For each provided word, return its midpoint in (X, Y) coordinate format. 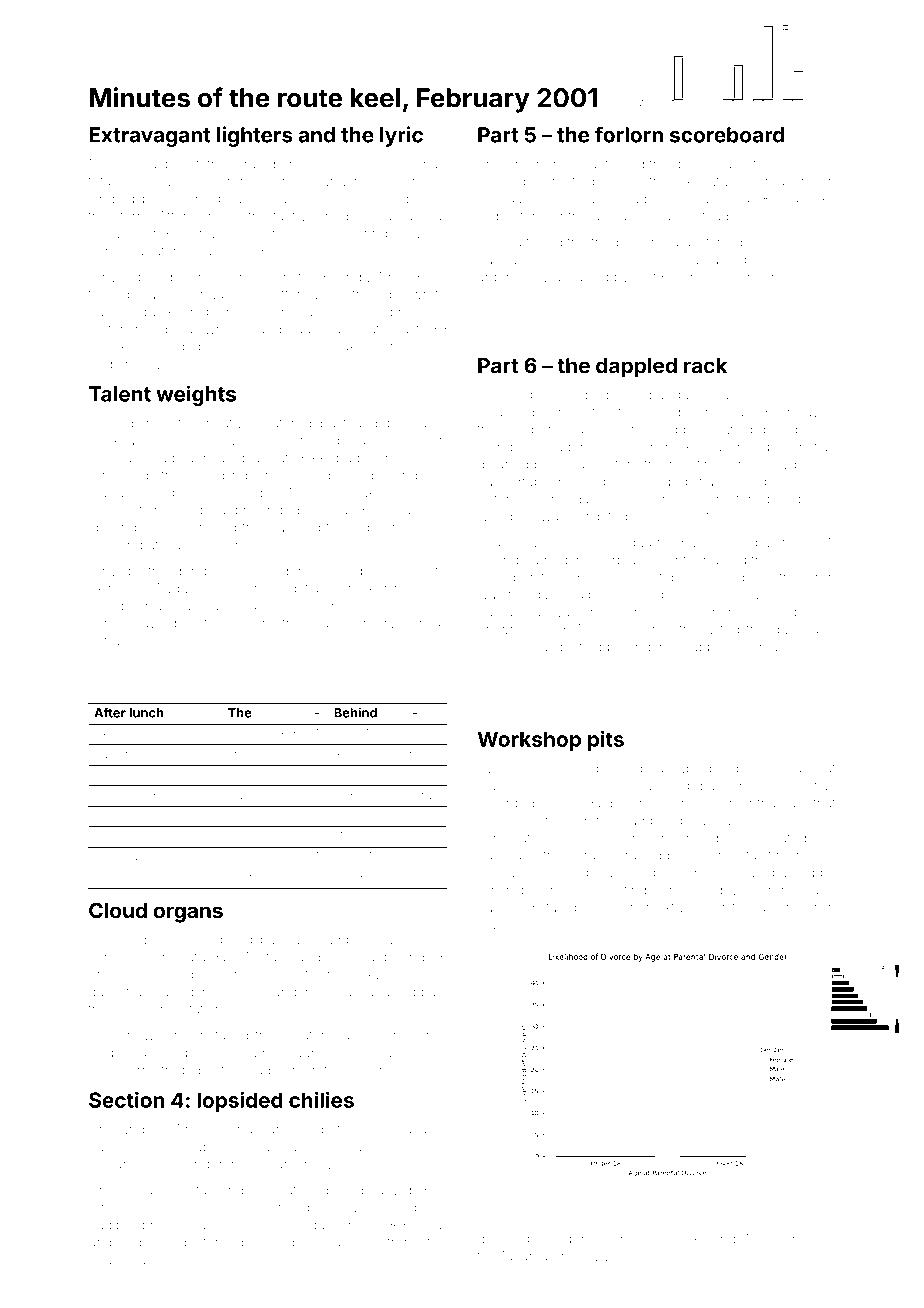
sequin (110, 234)
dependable (408, 423)
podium (112, 365)
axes (424, 816)
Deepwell (587, 820)
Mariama (520, 1256)
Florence (777, 889)
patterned (214, 1243)
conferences (795, 1238)
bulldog (664, 483)
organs (188, 914)
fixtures (679, 907)
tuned (544, 242)
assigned (158, 755)
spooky (812, 200)
